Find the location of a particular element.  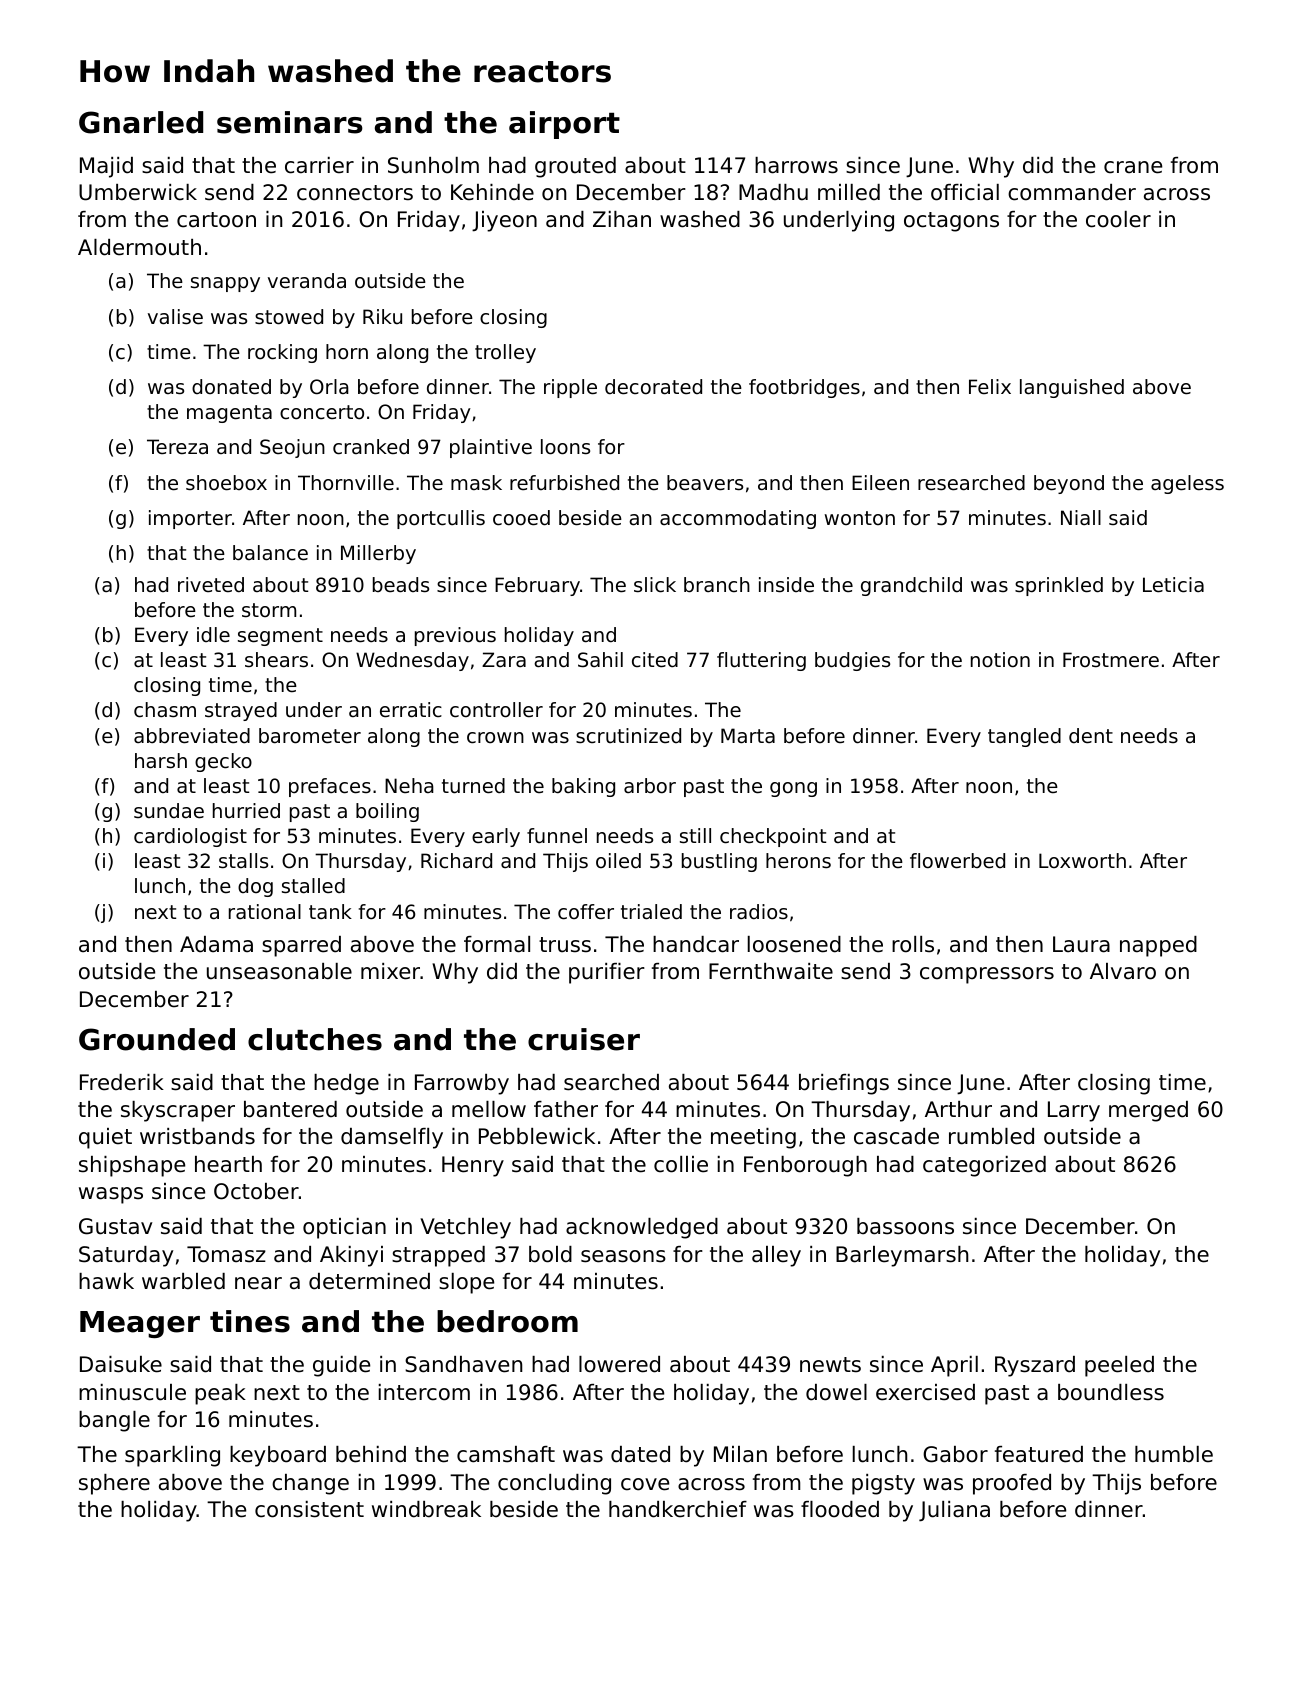

controller is located at coordinates (496, 710).
